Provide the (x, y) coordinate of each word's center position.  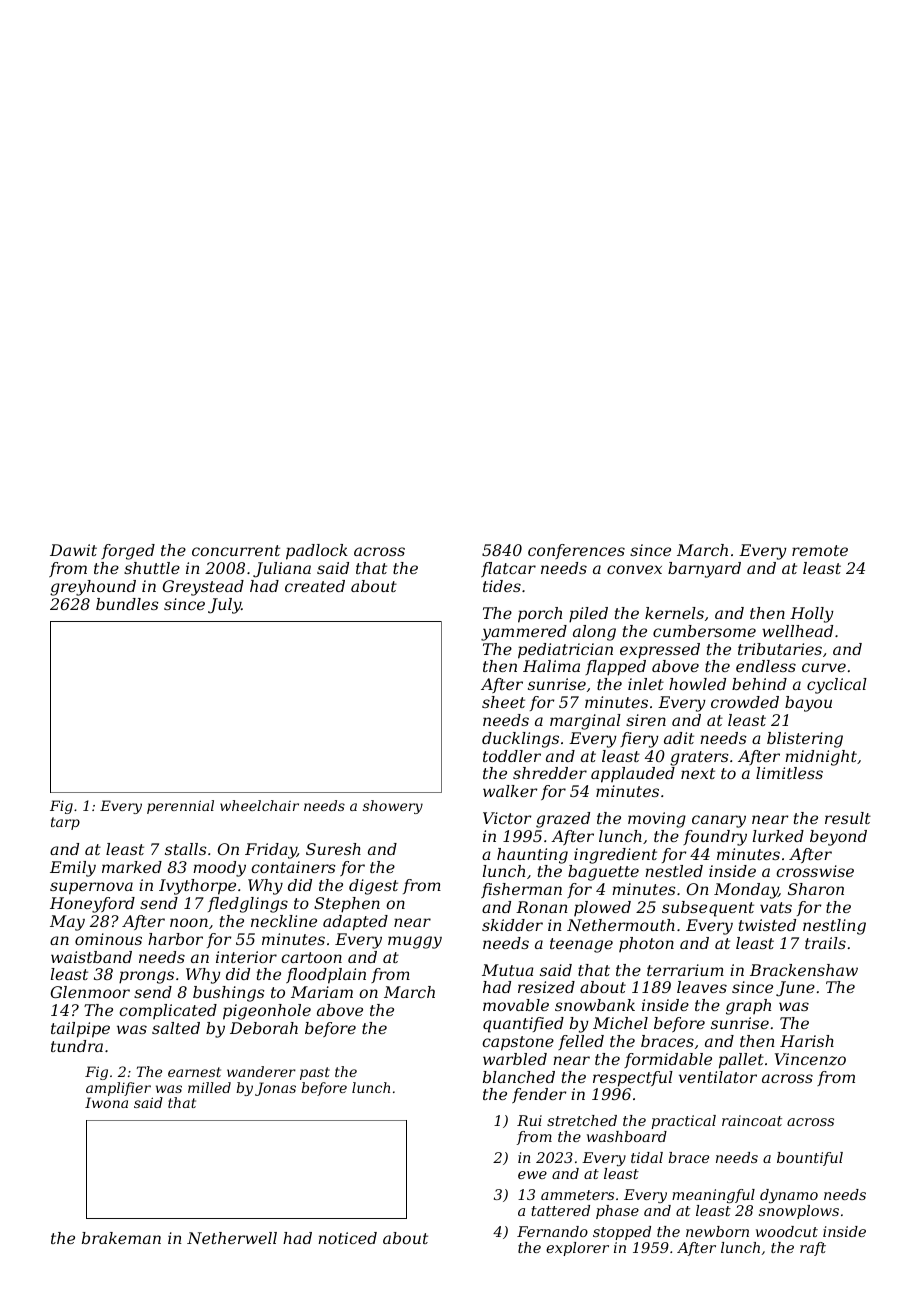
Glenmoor (90, 992)
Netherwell (232, 1238)
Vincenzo (810, 1059)
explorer (577, 1249)
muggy (415, 942)
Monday (746, 891)
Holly (812, 615)
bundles (127, 604)
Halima (551, 666)
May (67, 923)
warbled (515, 1059)
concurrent (236, 550)
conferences (576, 551)
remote (820, 550)
